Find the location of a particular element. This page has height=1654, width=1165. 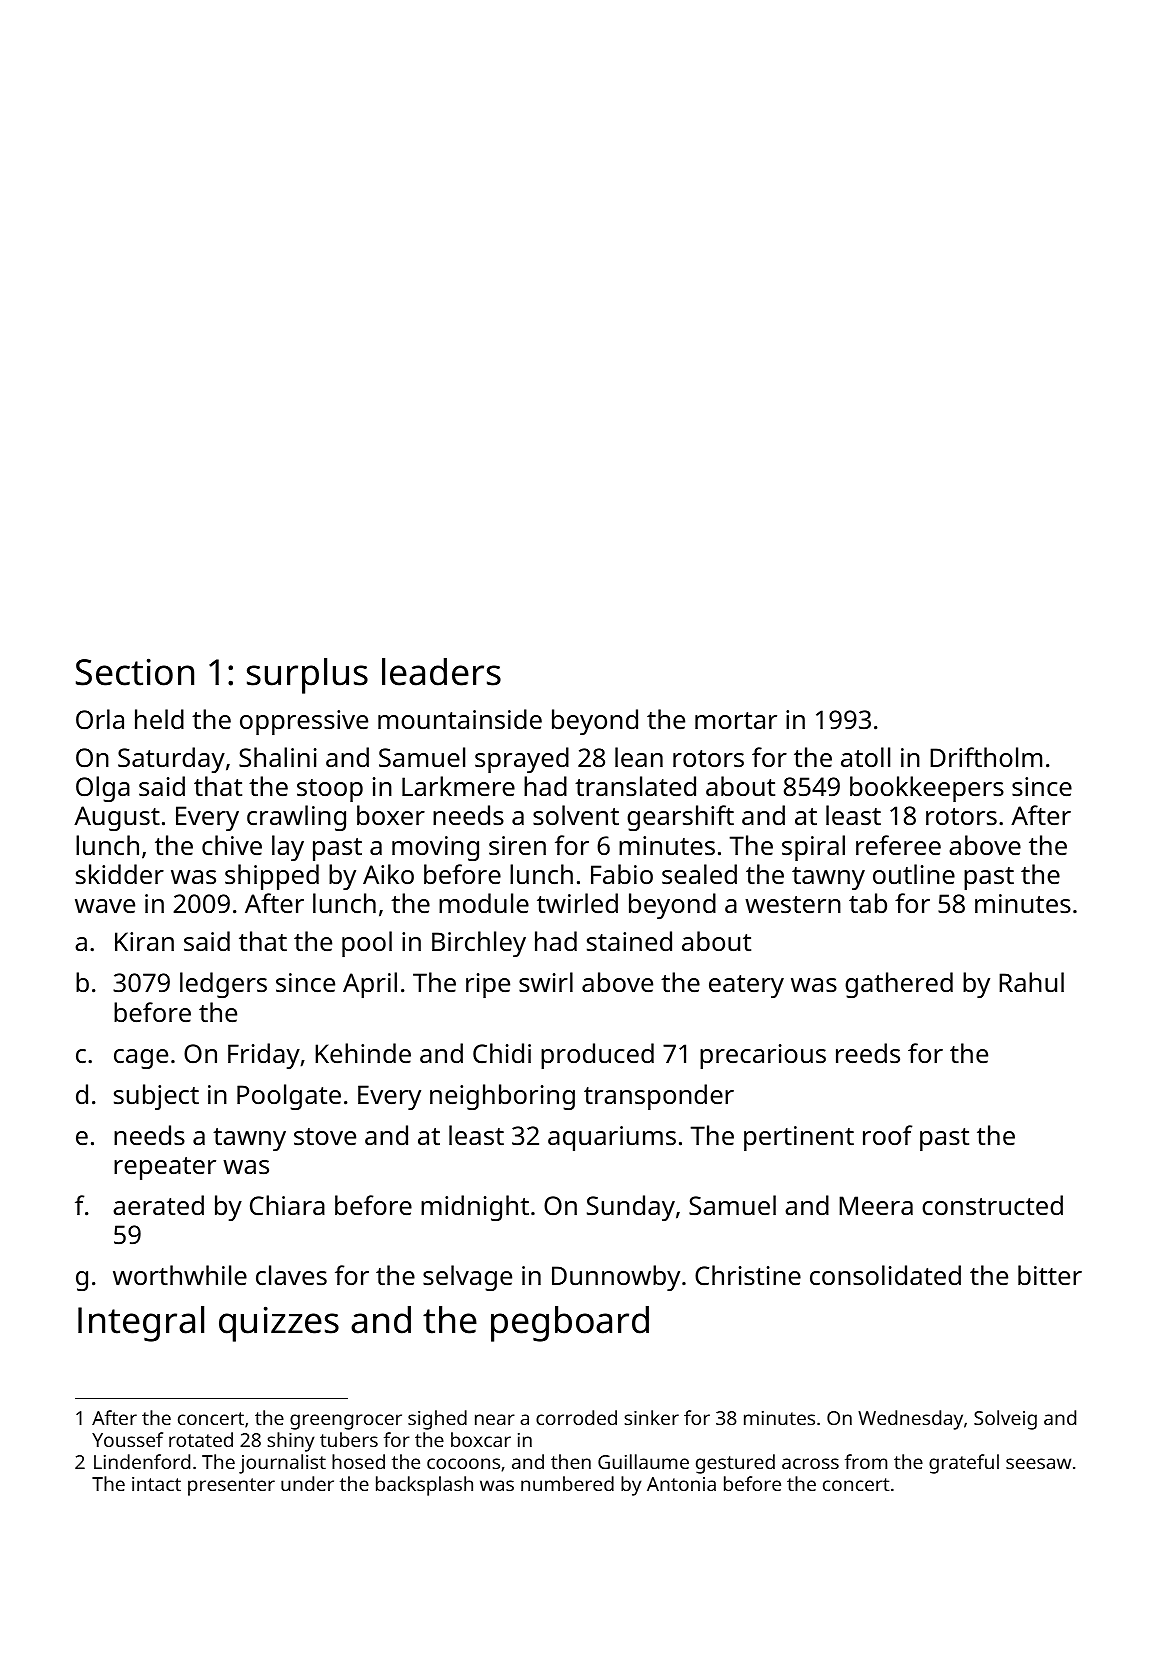

bookkeepers is located at coordinates (927, 789).
